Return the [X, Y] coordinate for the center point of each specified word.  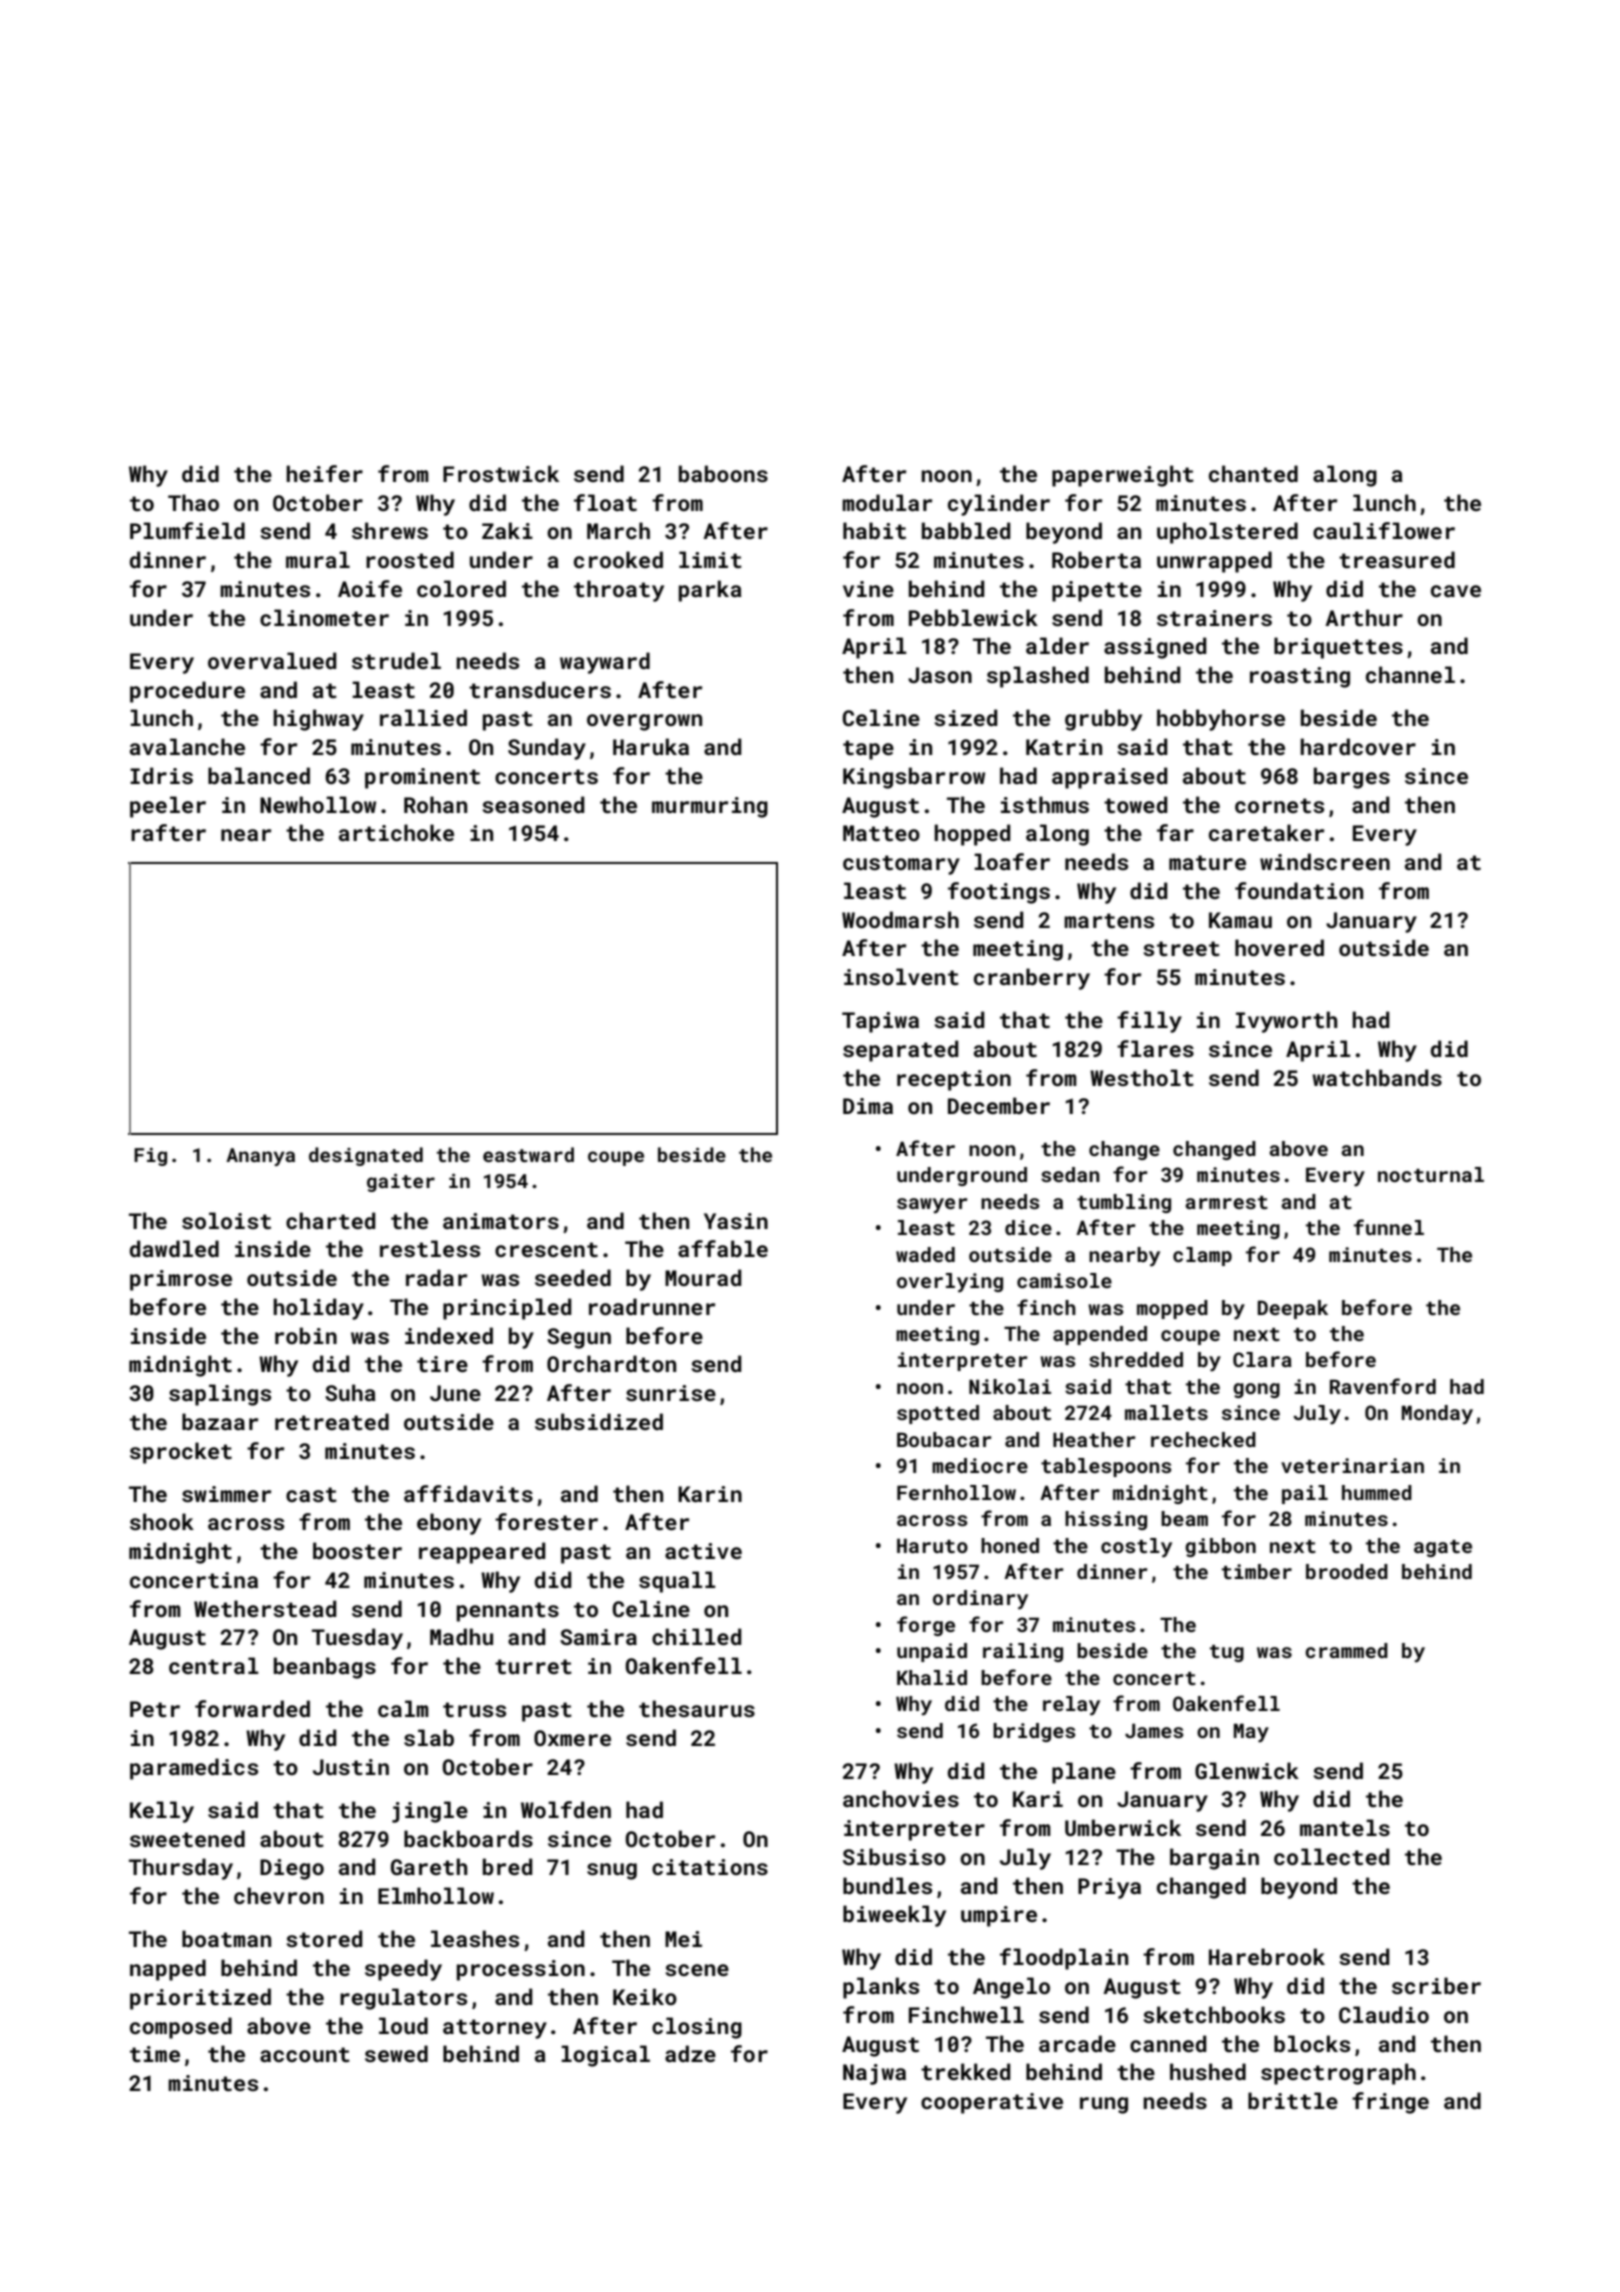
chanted [1253, 473]
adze [690, 2053]
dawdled [174, 1248]
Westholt [1142, 1077]
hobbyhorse [1221, 720]
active [703, 1551]
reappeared [482, 1553]
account [305, 2054]
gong [1256, 1390]
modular [887, 502]
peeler [168, 807]
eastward [528, 1154]
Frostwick [501, 473]
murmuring [710, 807]
